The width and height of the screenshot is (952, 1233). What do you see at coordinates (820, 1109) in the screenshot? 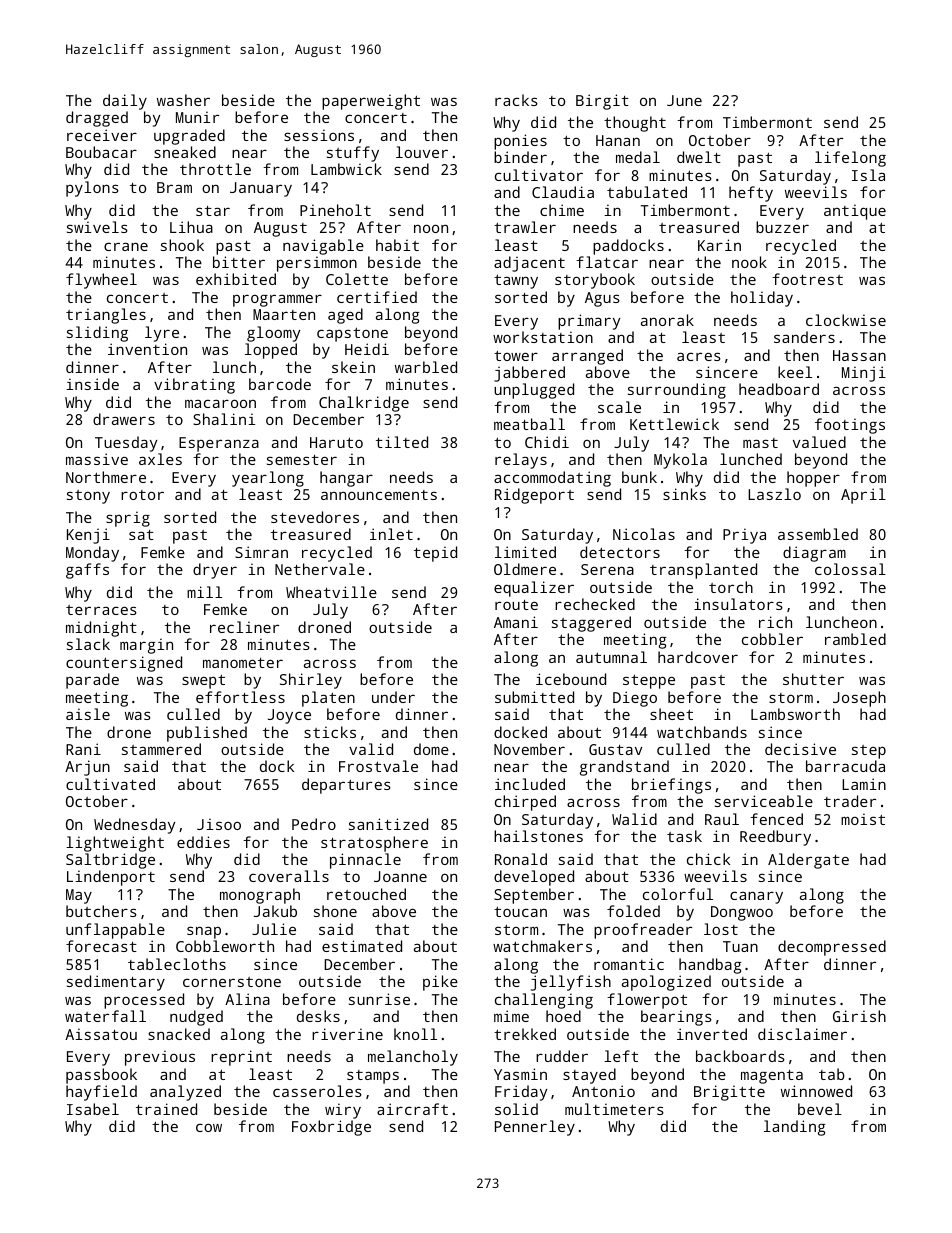
I see `bevel` at bounding box center [820, 1109].
